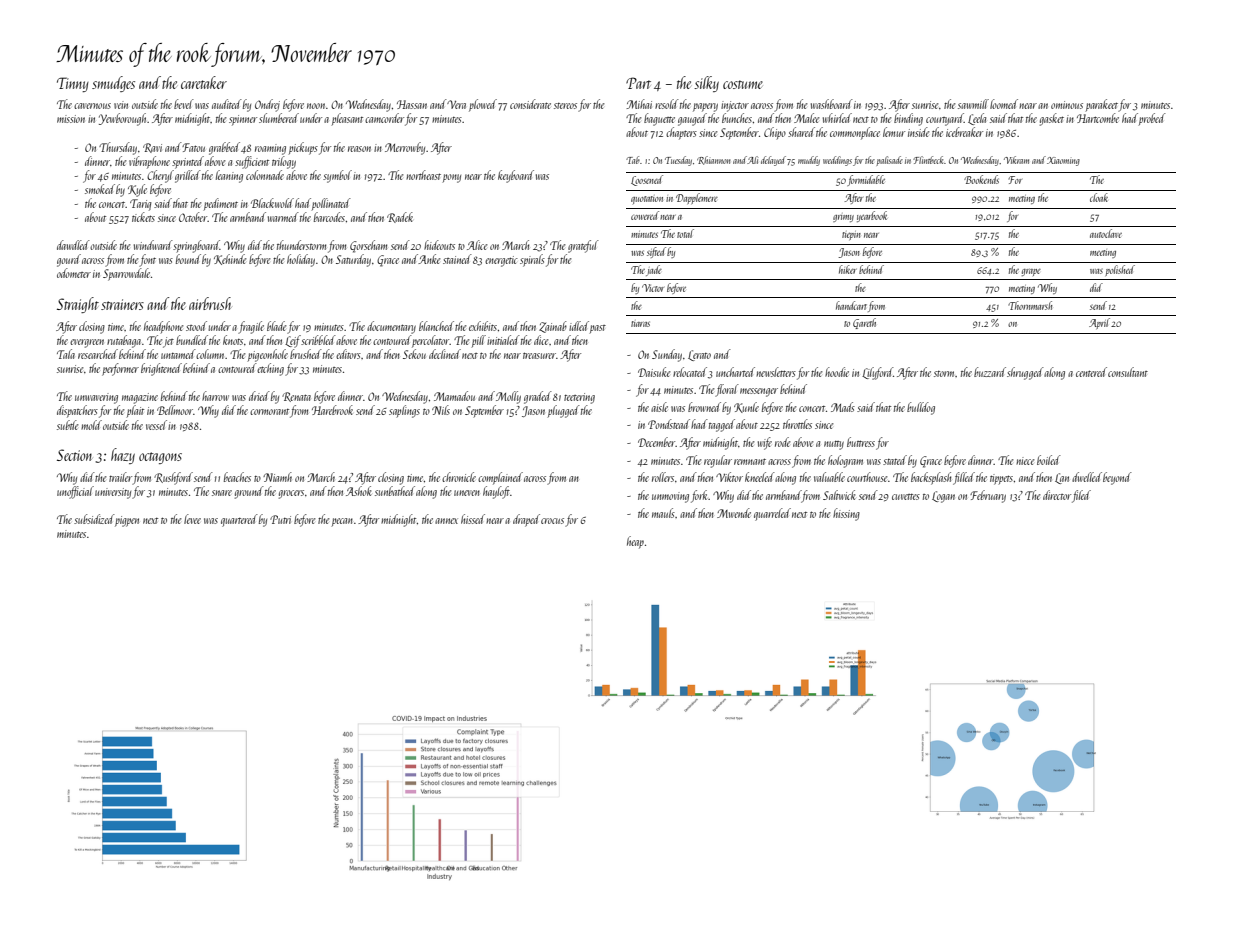  Describe the element at coordinates (269, 412) in the page. I see `cormorant` at that location.
